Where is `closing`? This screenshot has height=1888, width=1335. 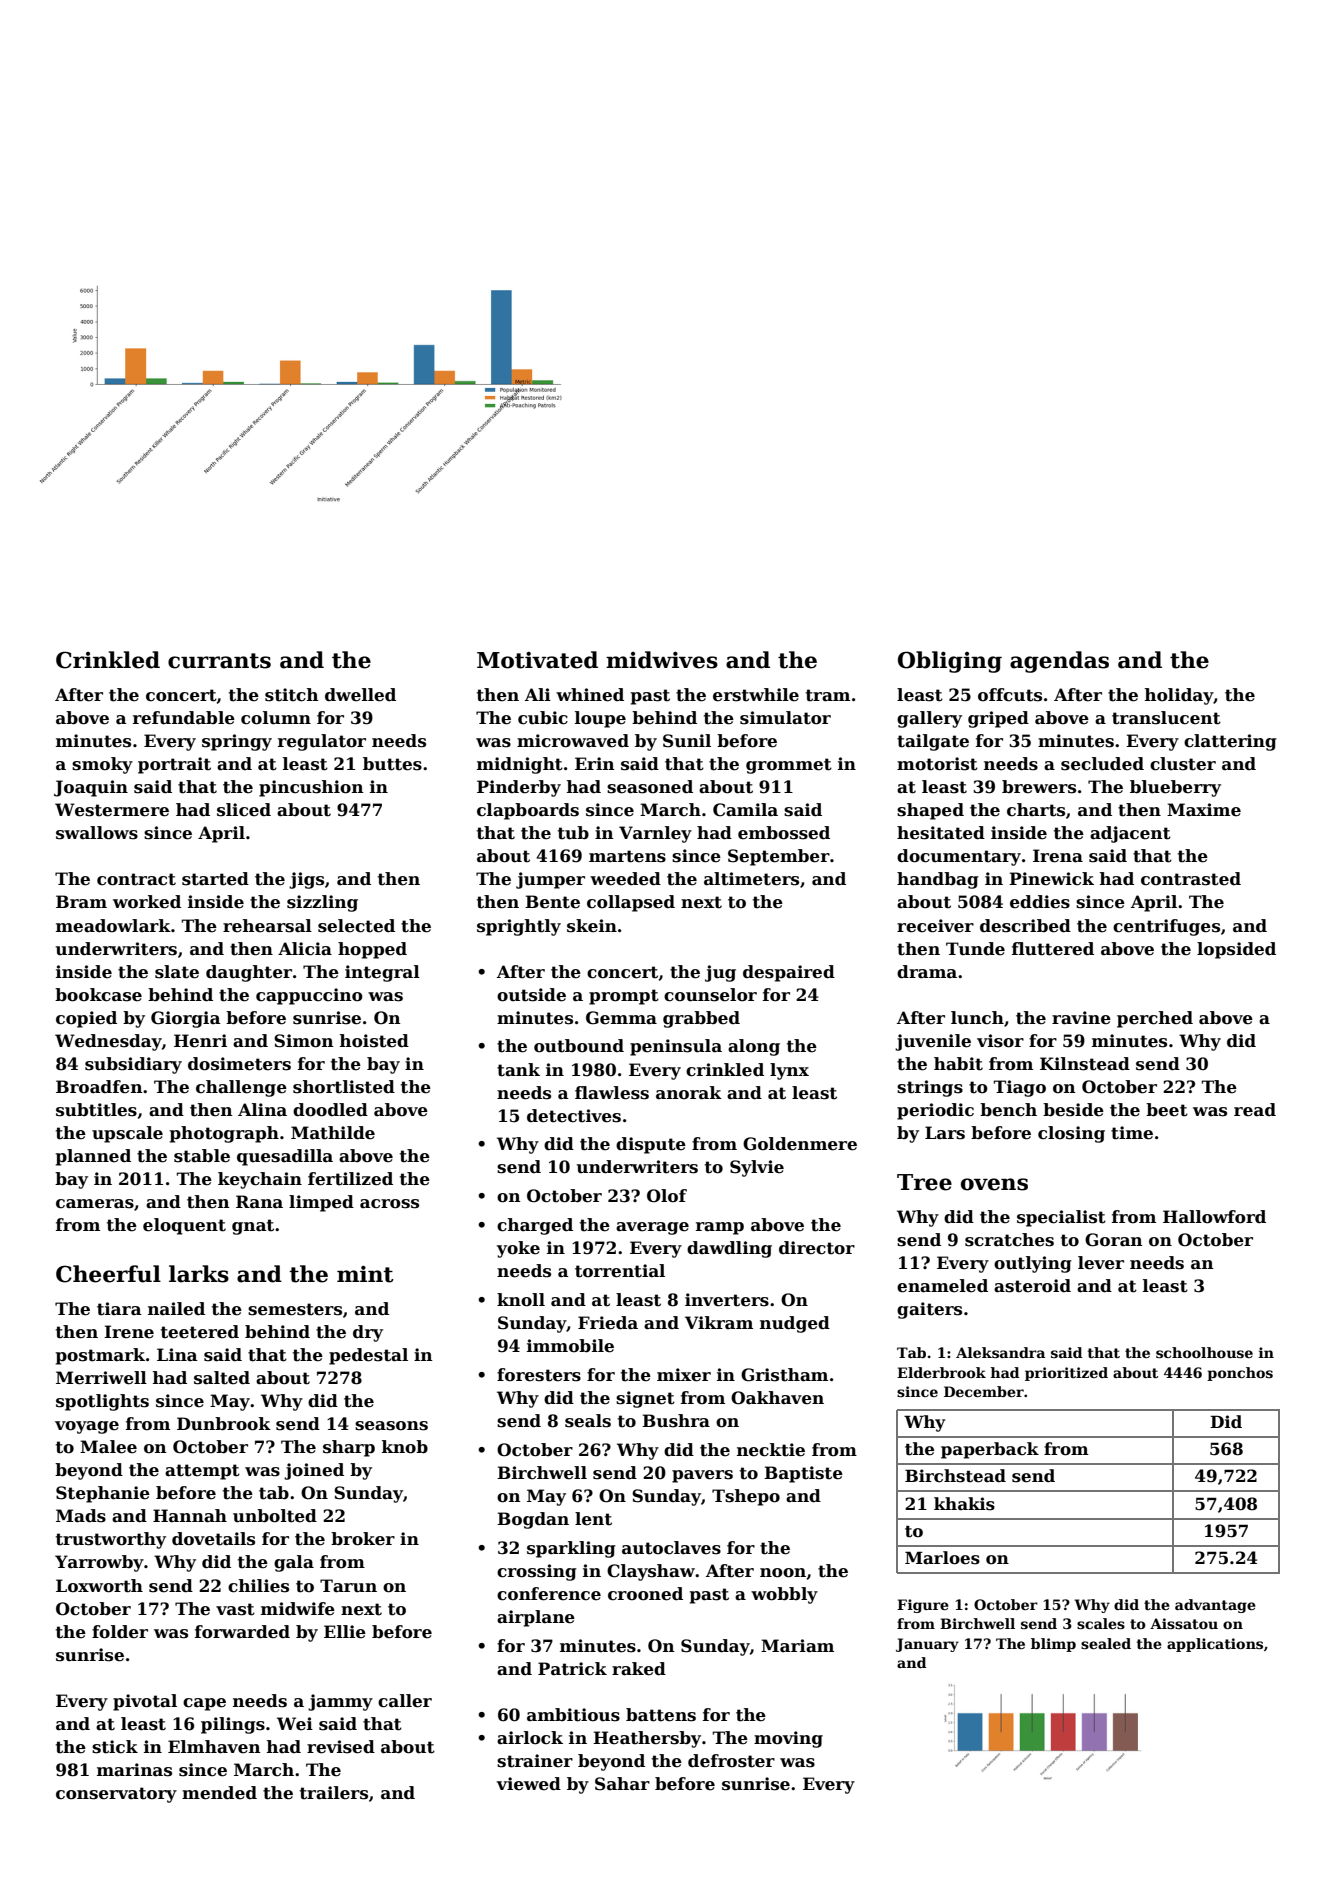 closing is located at coordinates (1071, 1134).
